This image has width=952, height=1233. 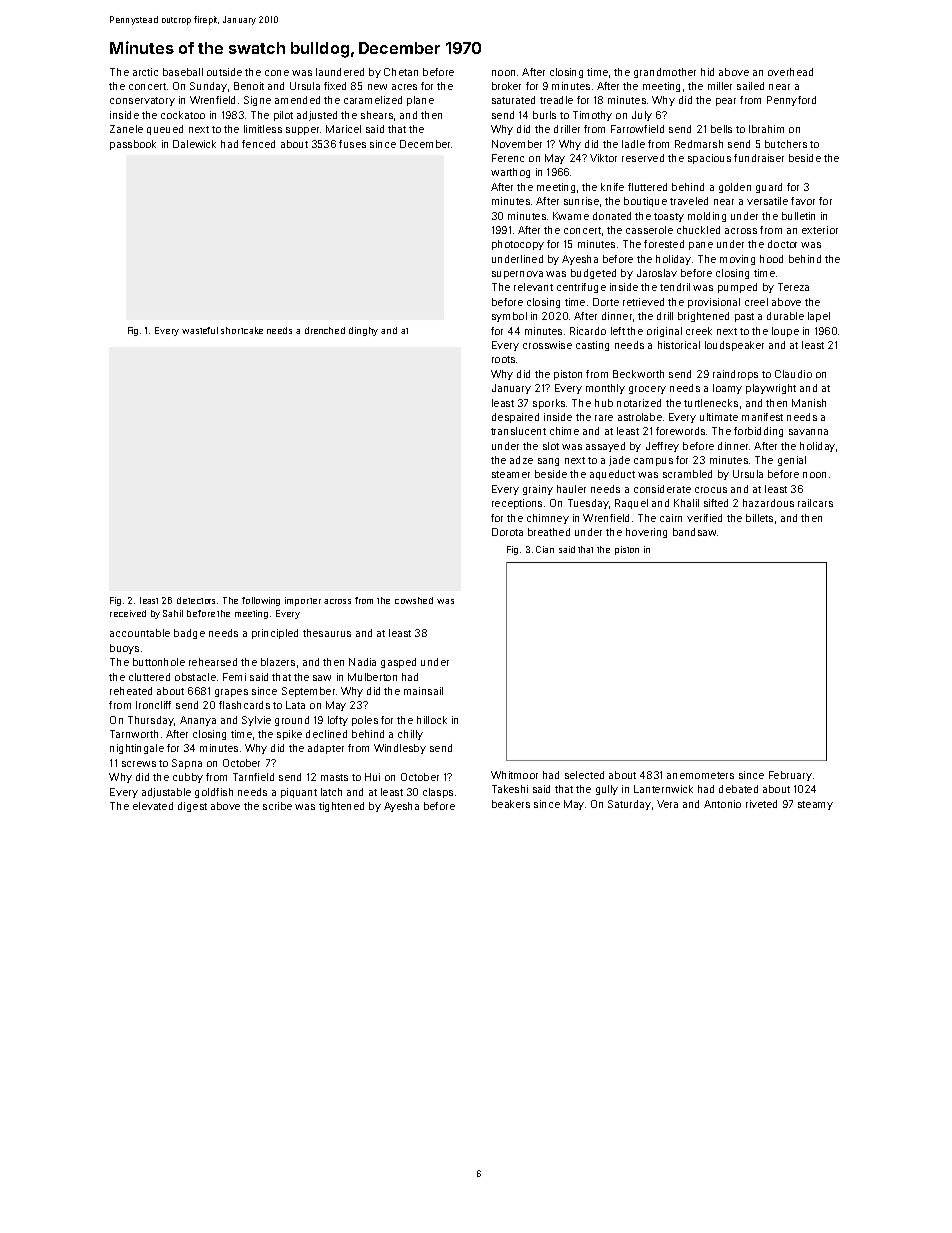 What do you see at coordinates (200, 330) in the image?
I see `wasteful` at bounding box center [200, 330].
